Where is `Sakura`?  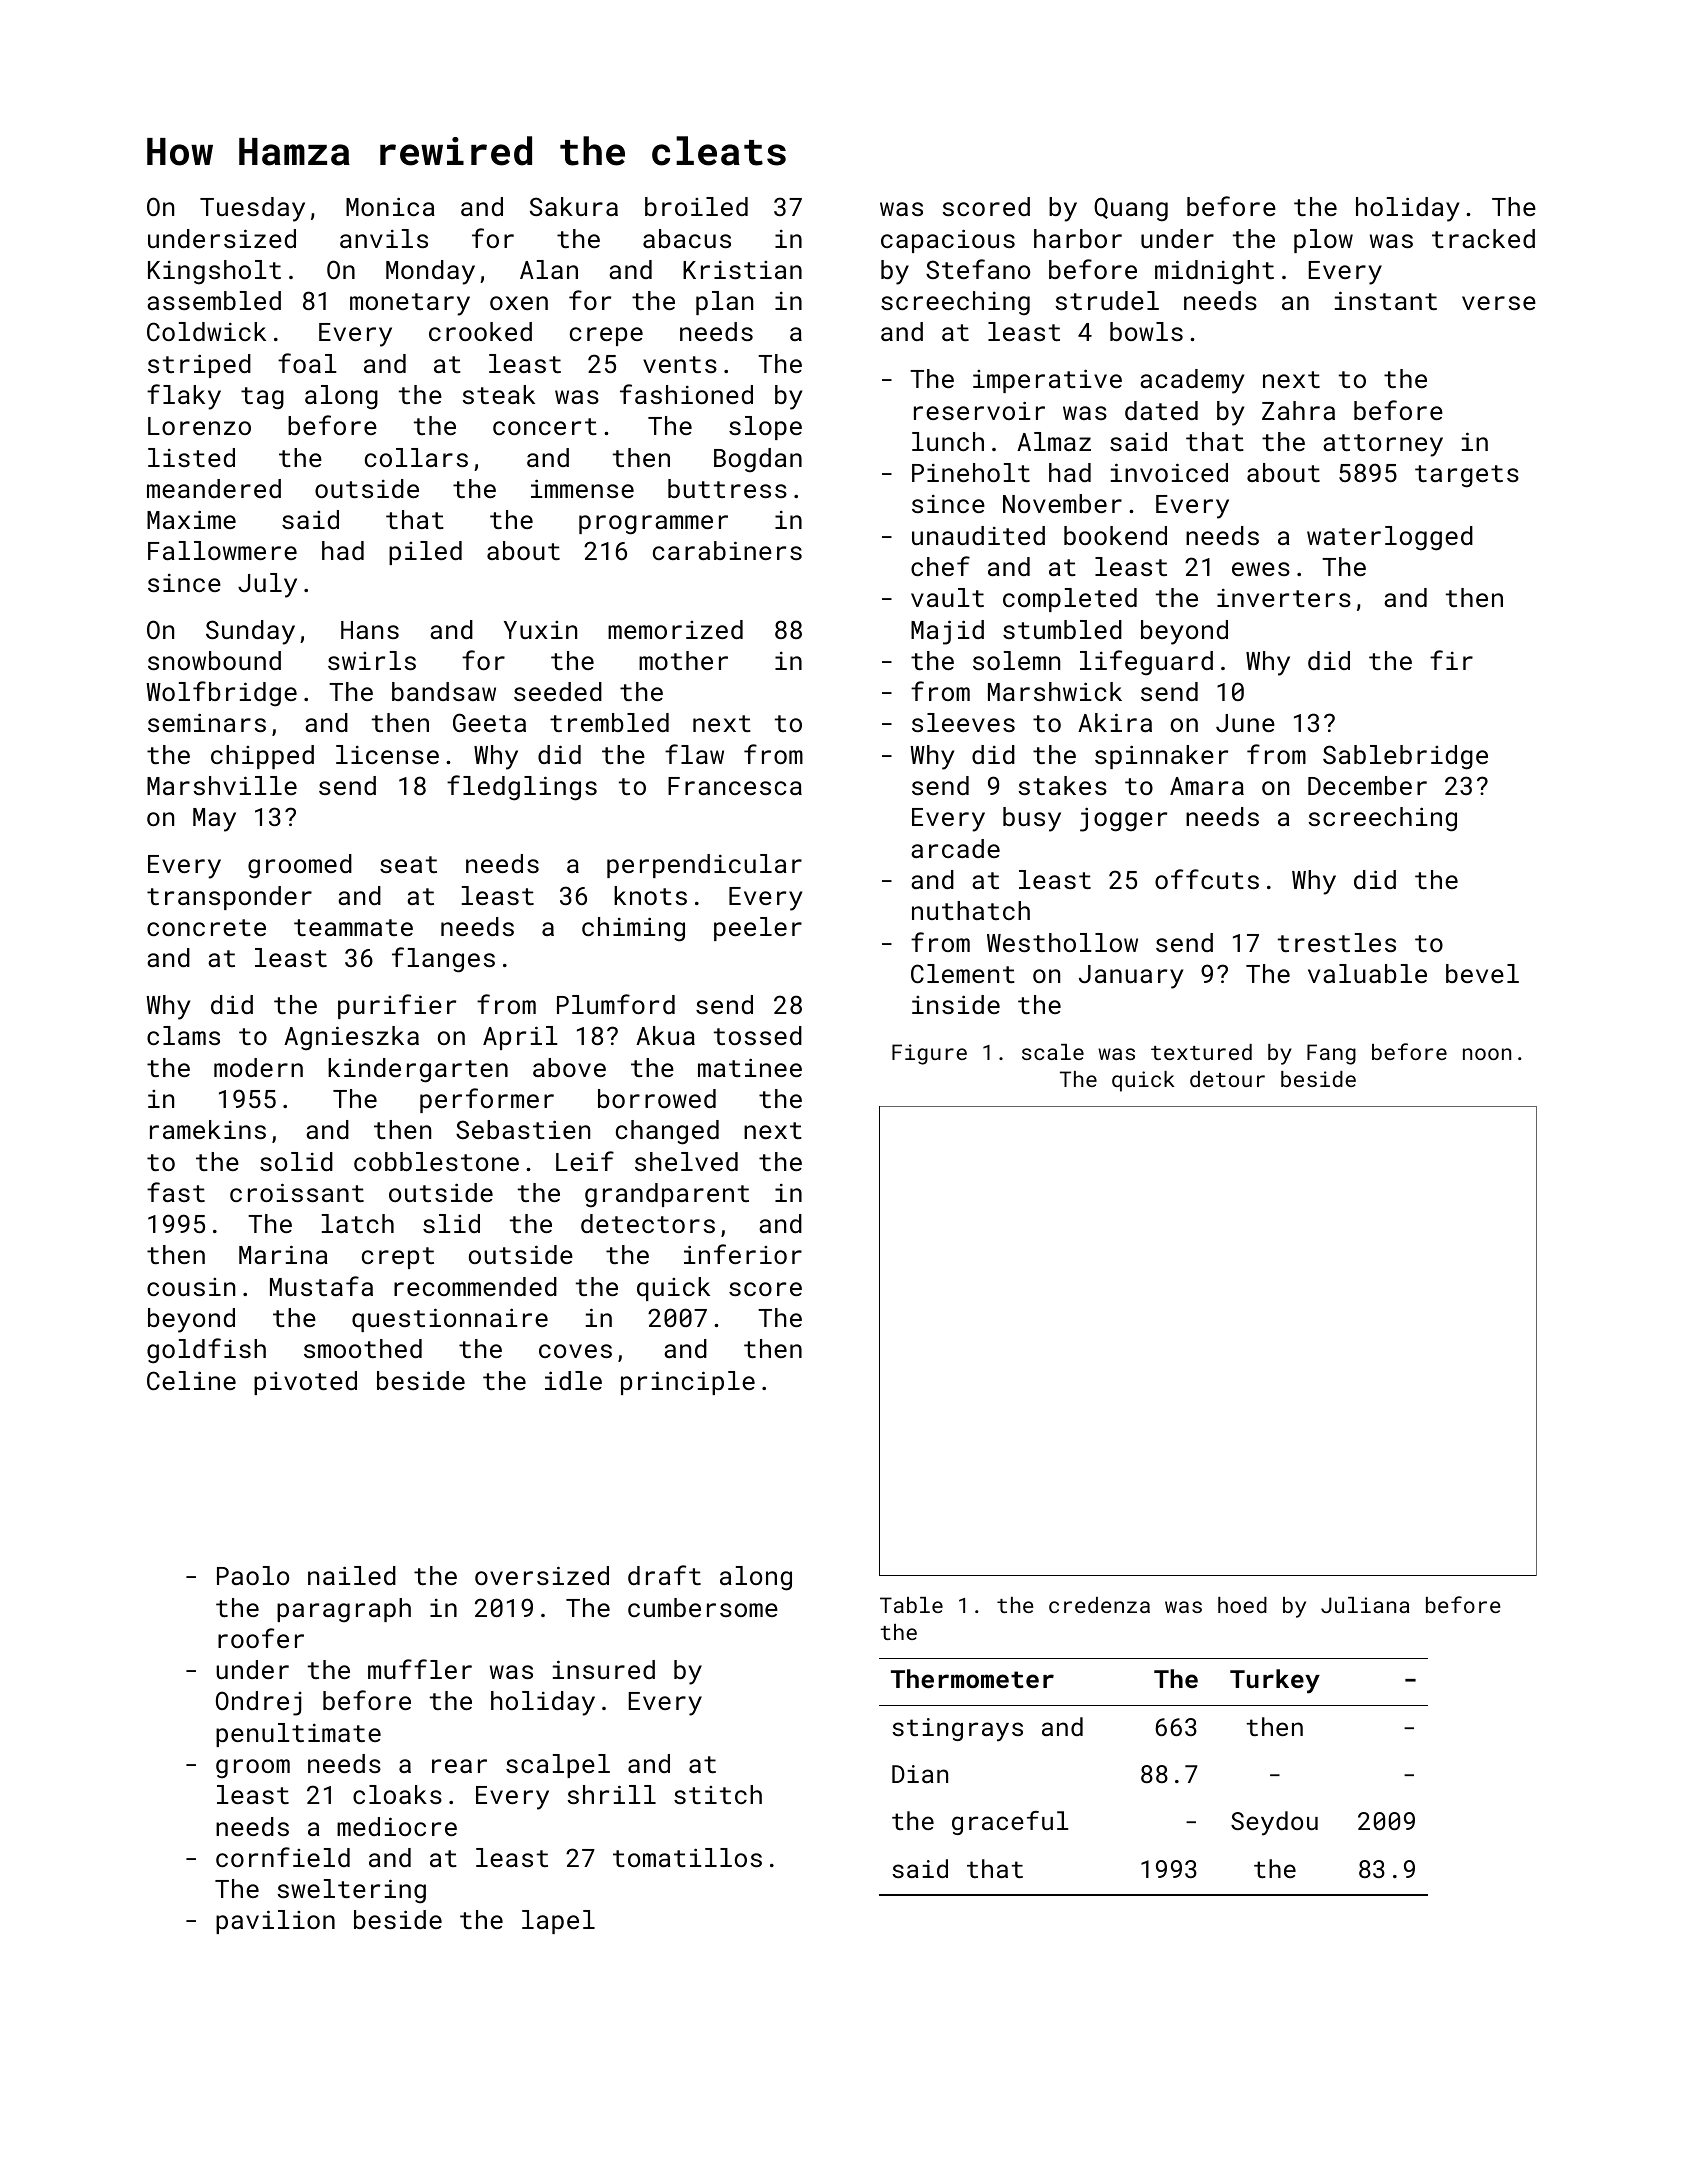
Sakura is located at coordinates (574, 206).
